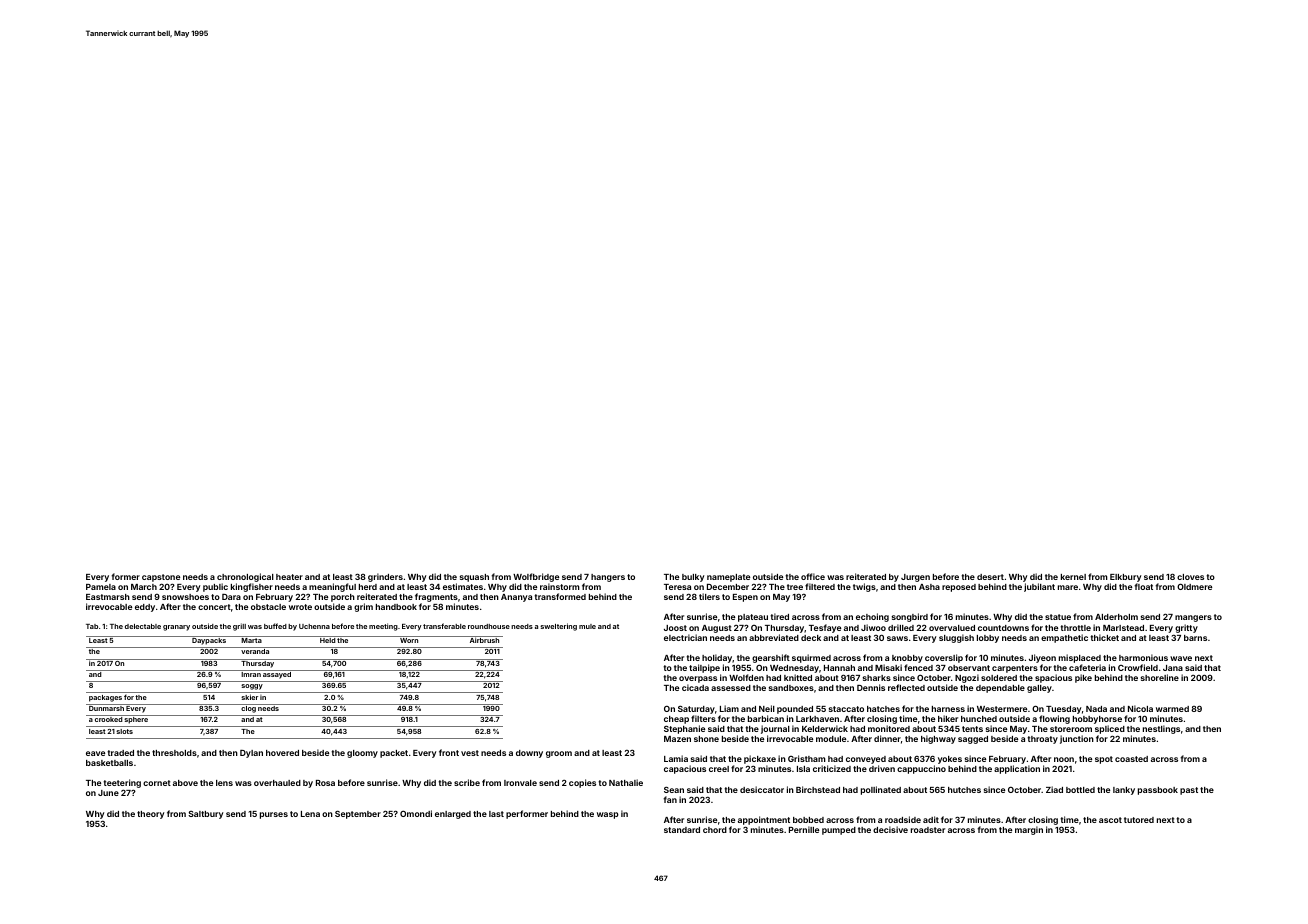  Describe the element at coordinates (745, 598) in the document. I see `Espen` at that location.
